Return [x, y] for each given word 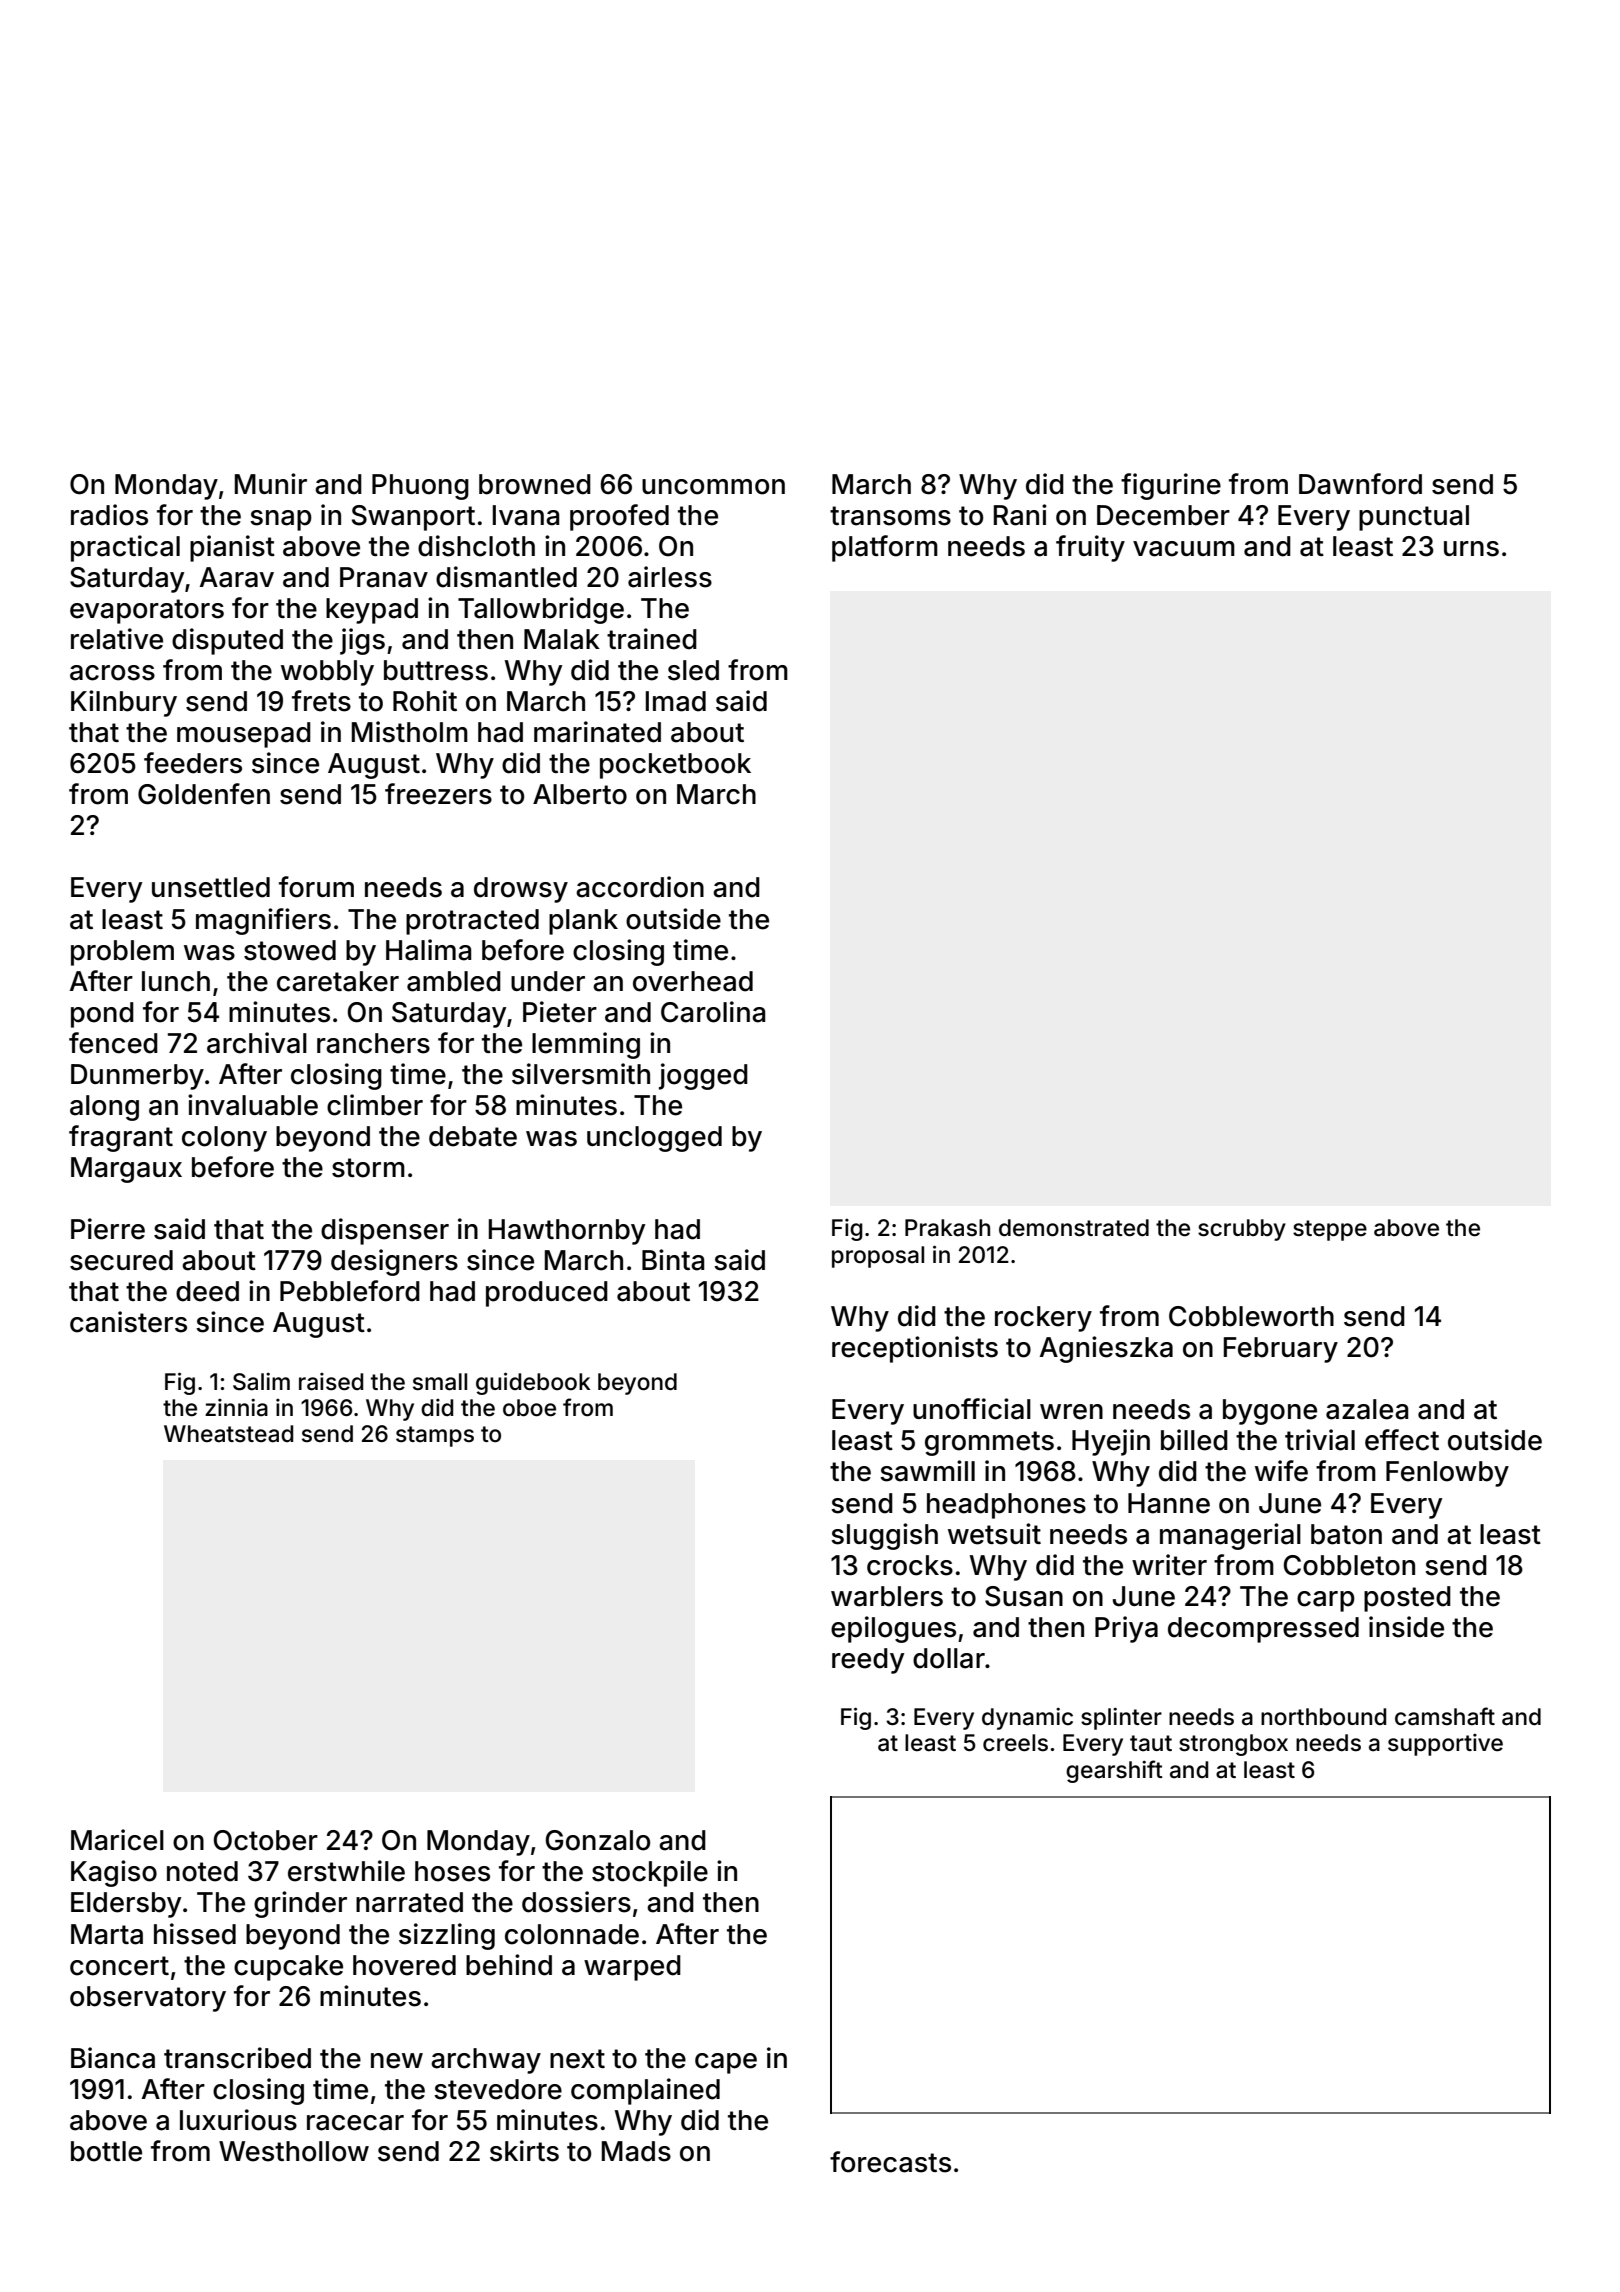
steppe [1330, 1230]
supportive [1445, 1745]
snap [281, 520]
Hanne [1169, 1503]
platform [885, 548]
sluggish [884, 1536]
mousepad [244, 735]
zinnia [236, 1408]
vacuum [1184, 549]
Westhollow [294, 2151]
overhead [693, 981]
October [266, 1840]
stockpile [650, 1873]
